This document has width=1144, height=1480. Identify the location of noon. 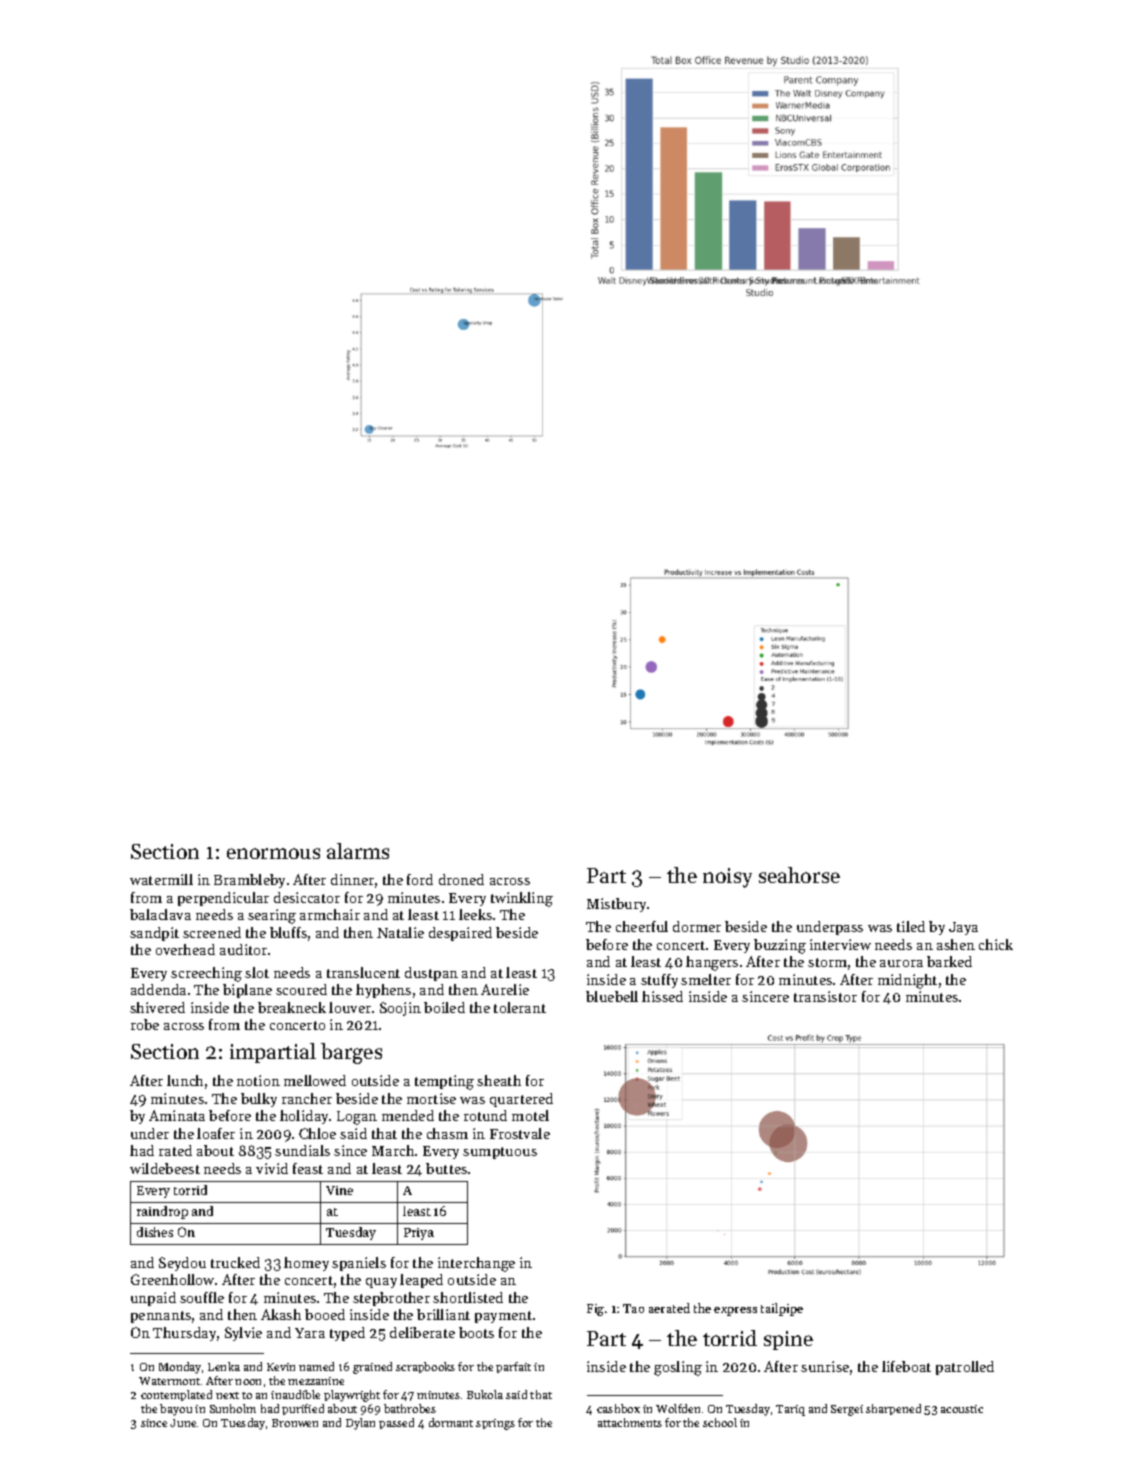
(248, 1382).
